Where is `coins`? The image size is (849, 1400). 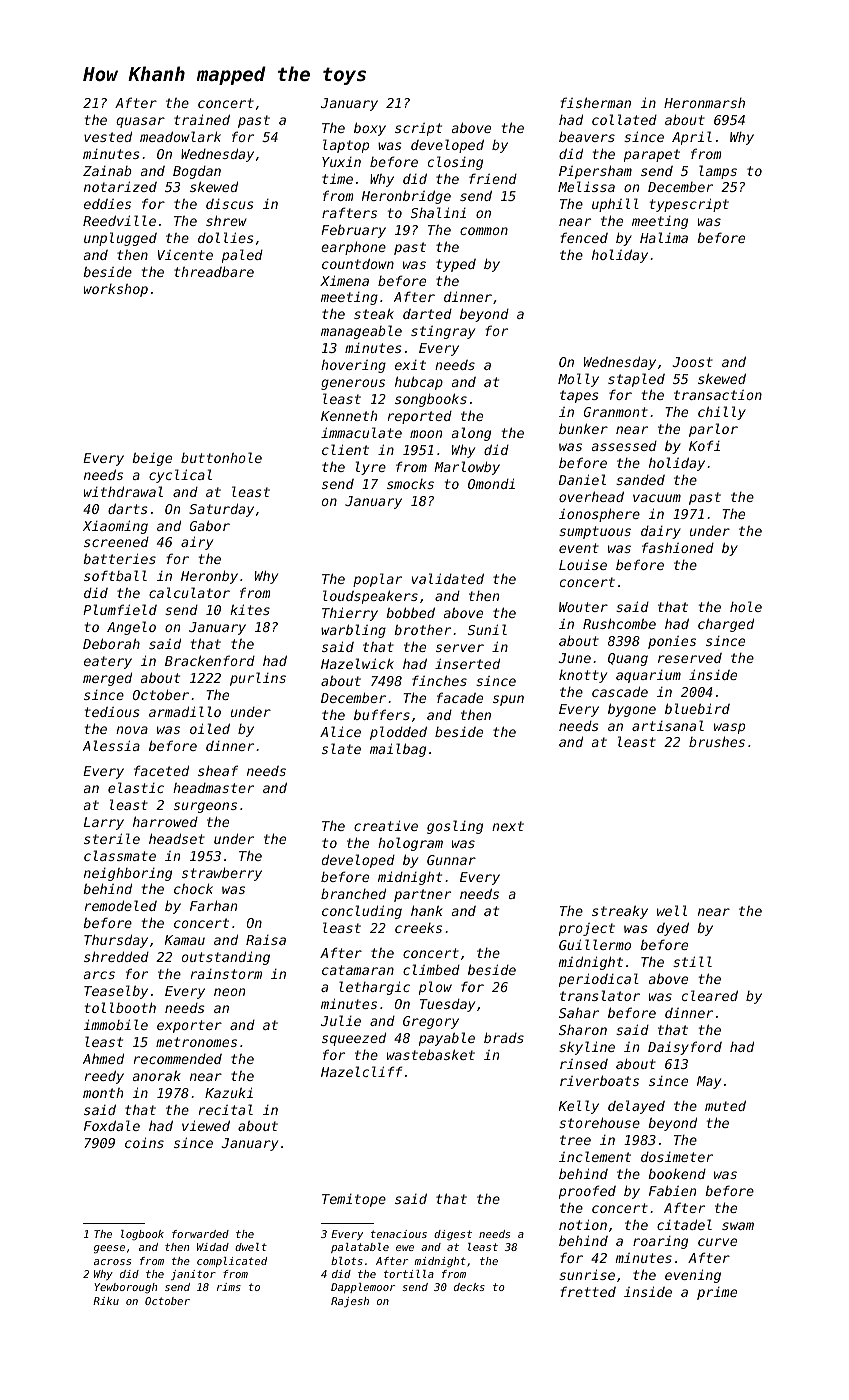
coins is located at coordinates (144, 1142).
